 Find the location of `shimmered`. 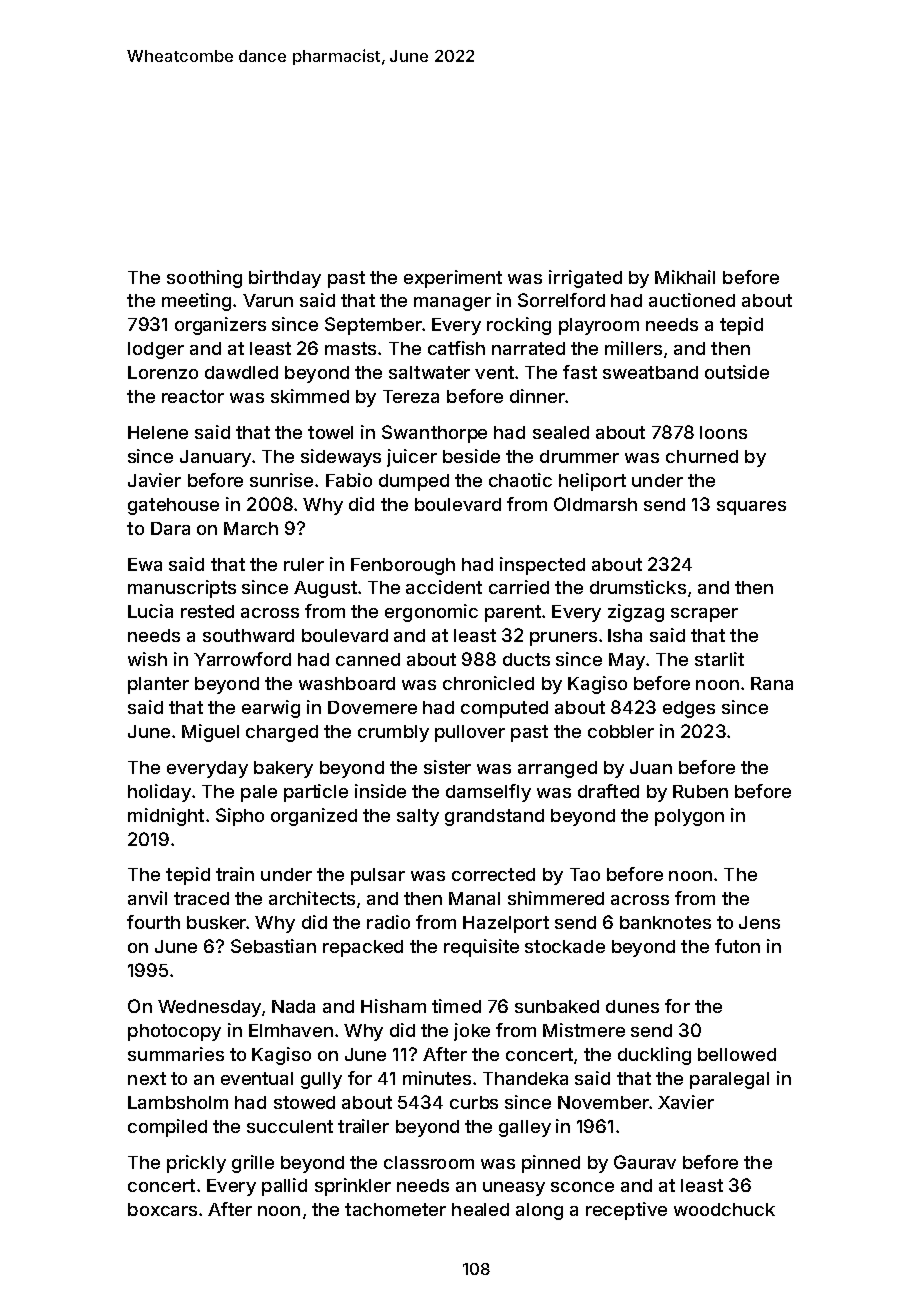

shimmered is located at coordinates (556, 898).
